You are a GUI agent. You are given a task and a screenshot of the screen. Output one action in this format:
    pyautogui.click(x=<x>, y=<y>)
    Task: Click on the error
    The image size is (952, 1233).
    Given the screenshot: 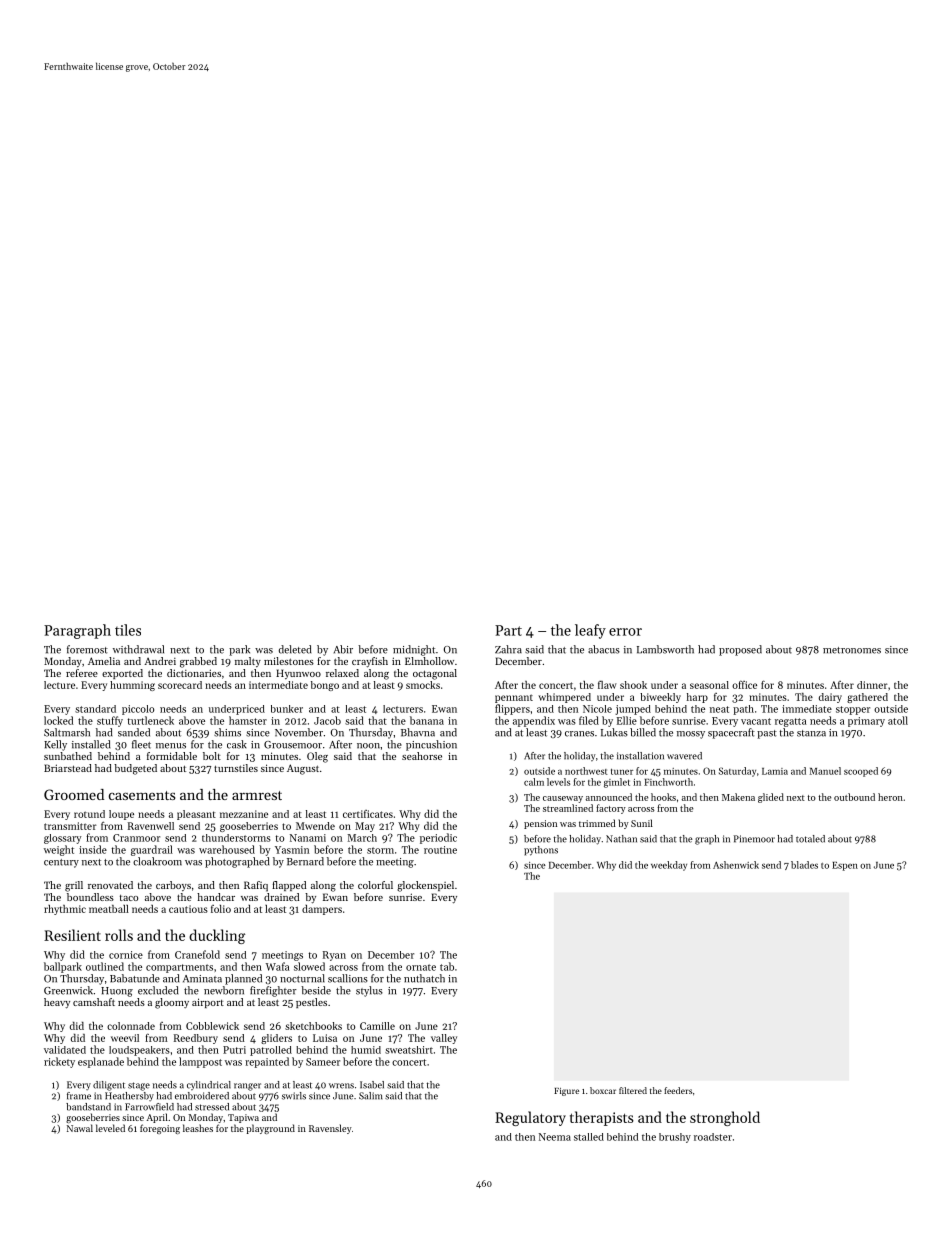 What is the action you would take?
    pyautogui.click(x=625, y=632)
